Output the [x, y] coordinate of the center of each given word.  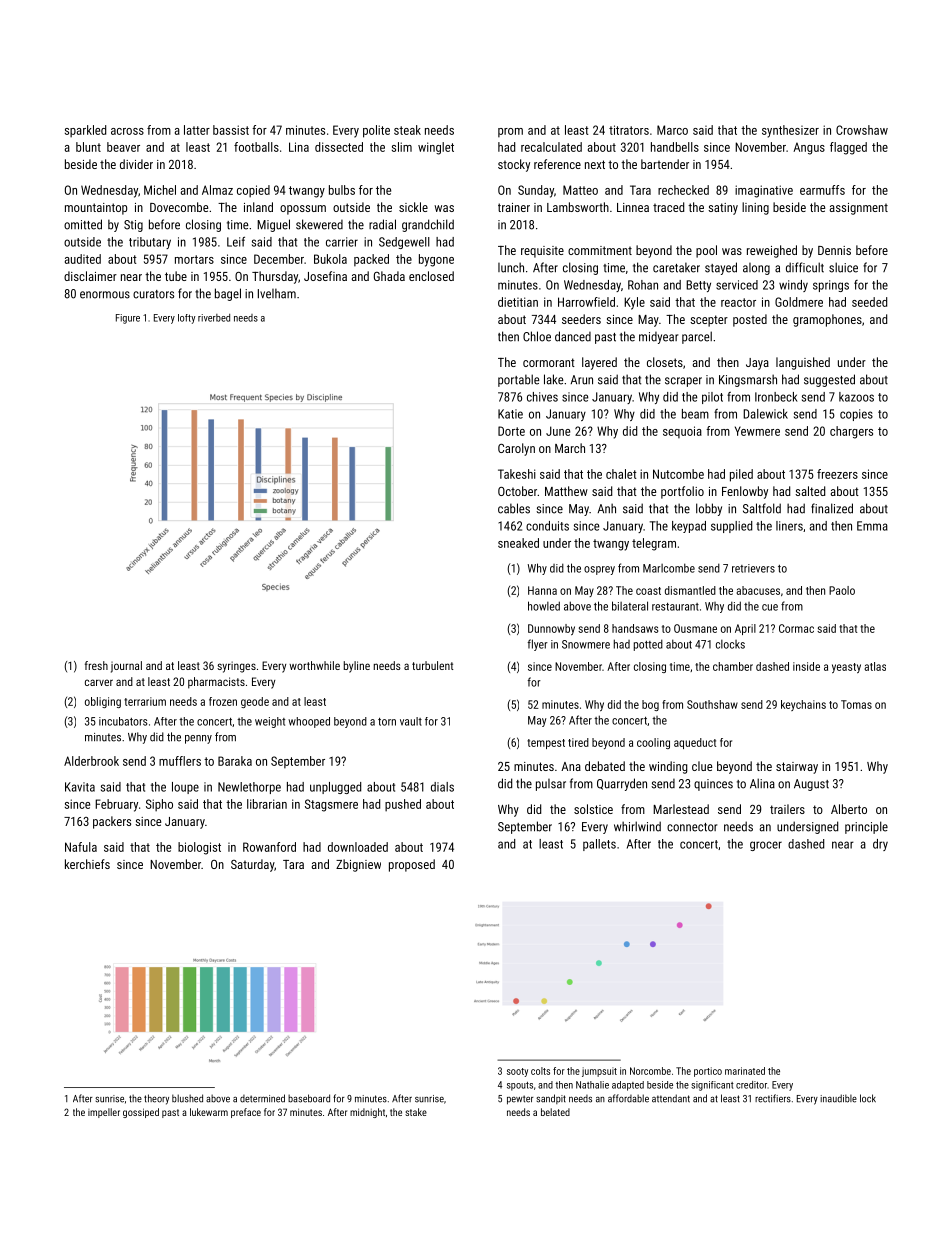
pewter [520, 1100]
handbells [675, 147]
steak [407, 130]
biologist [199, 848]
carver [99, 682]
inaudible [838, 1098]
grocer [766, 846]
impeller [104, 1113]
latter [197, 130]
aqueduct [695, 743]
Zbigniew [358, 865]
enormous [105, 295]
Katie [510, 414]
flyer [537, 645]
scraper [683, 382]
